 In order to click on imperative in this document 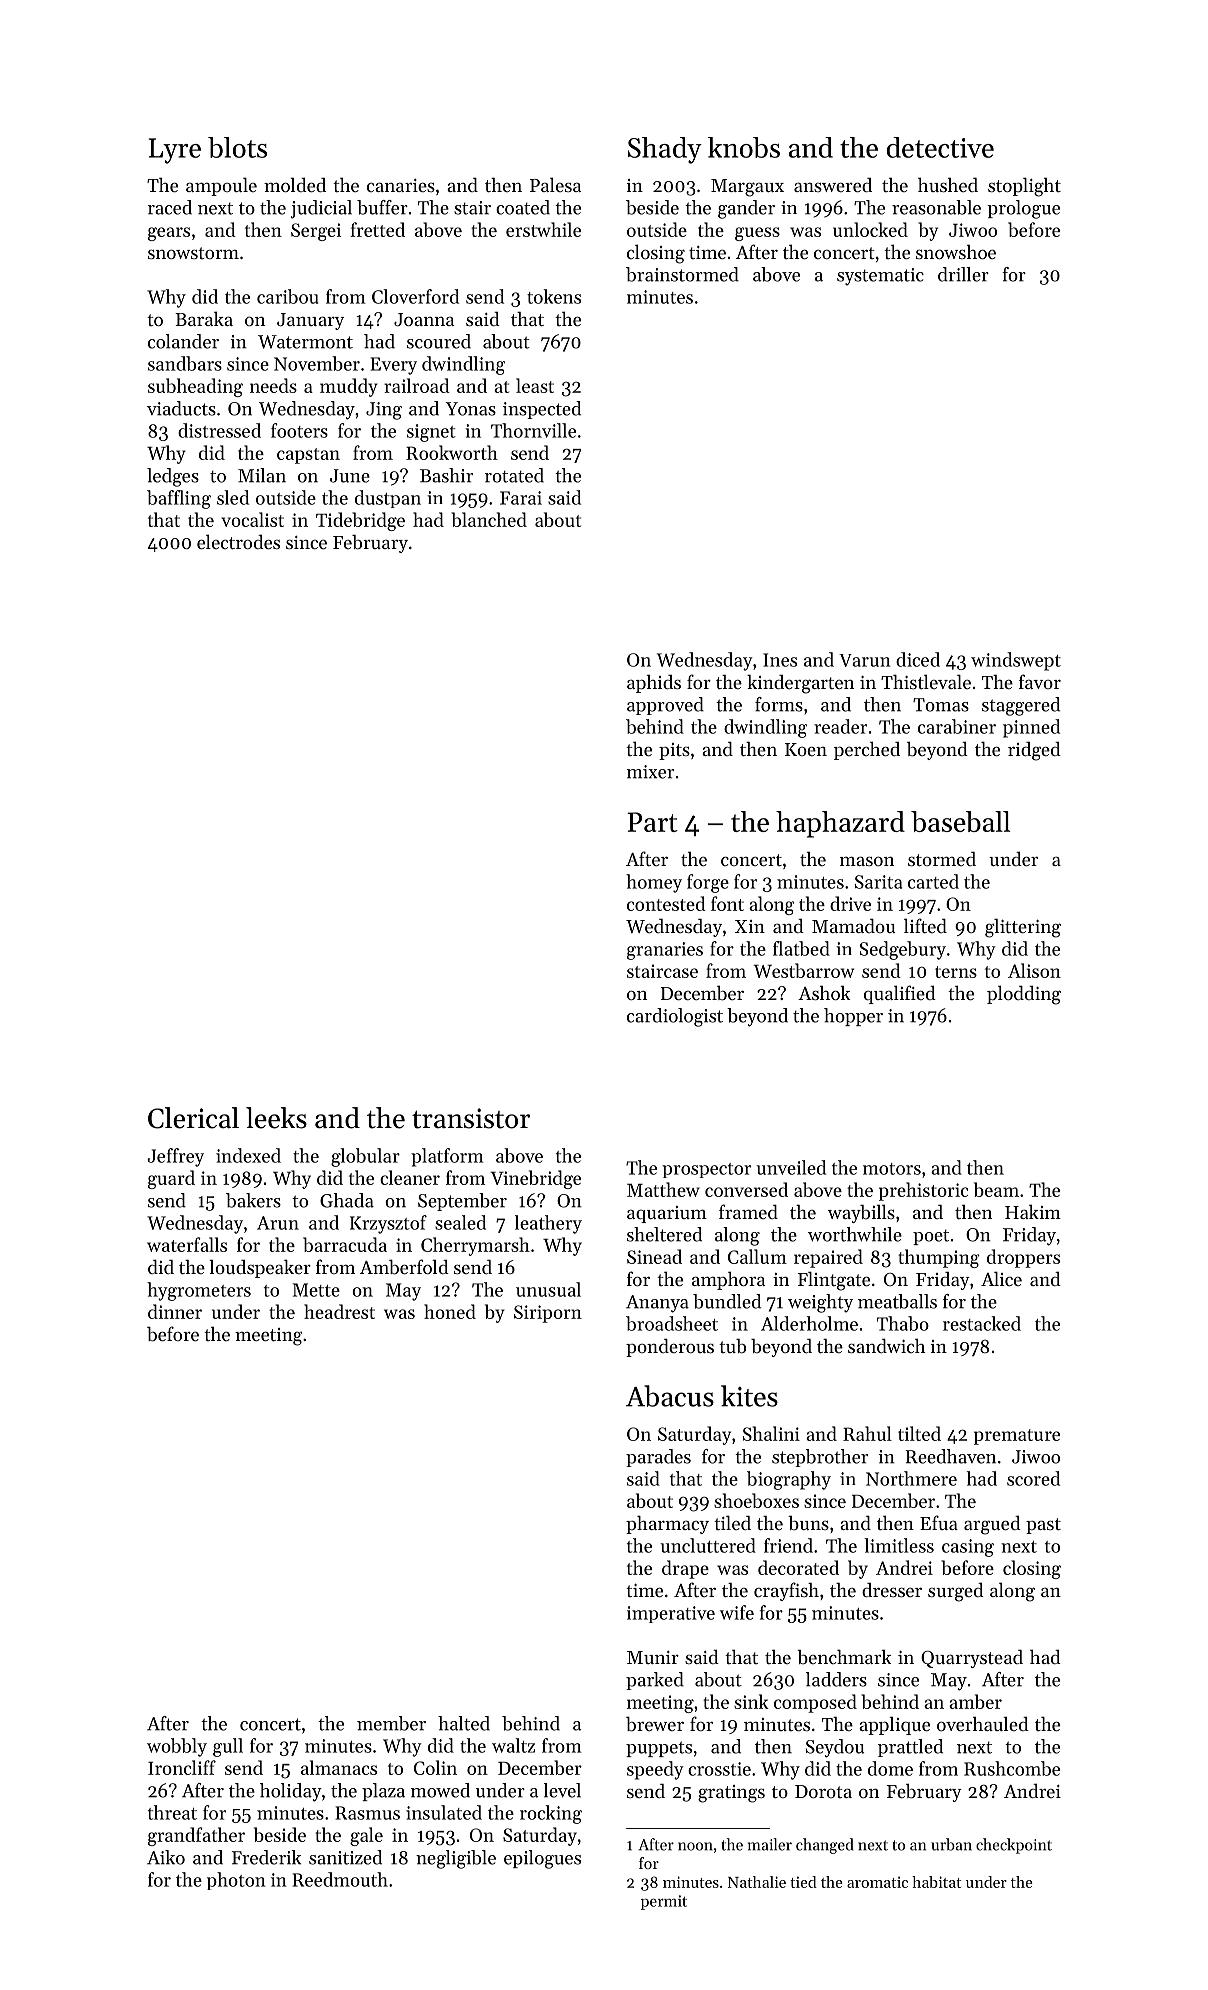, I will do `click(671, 1614)`.
